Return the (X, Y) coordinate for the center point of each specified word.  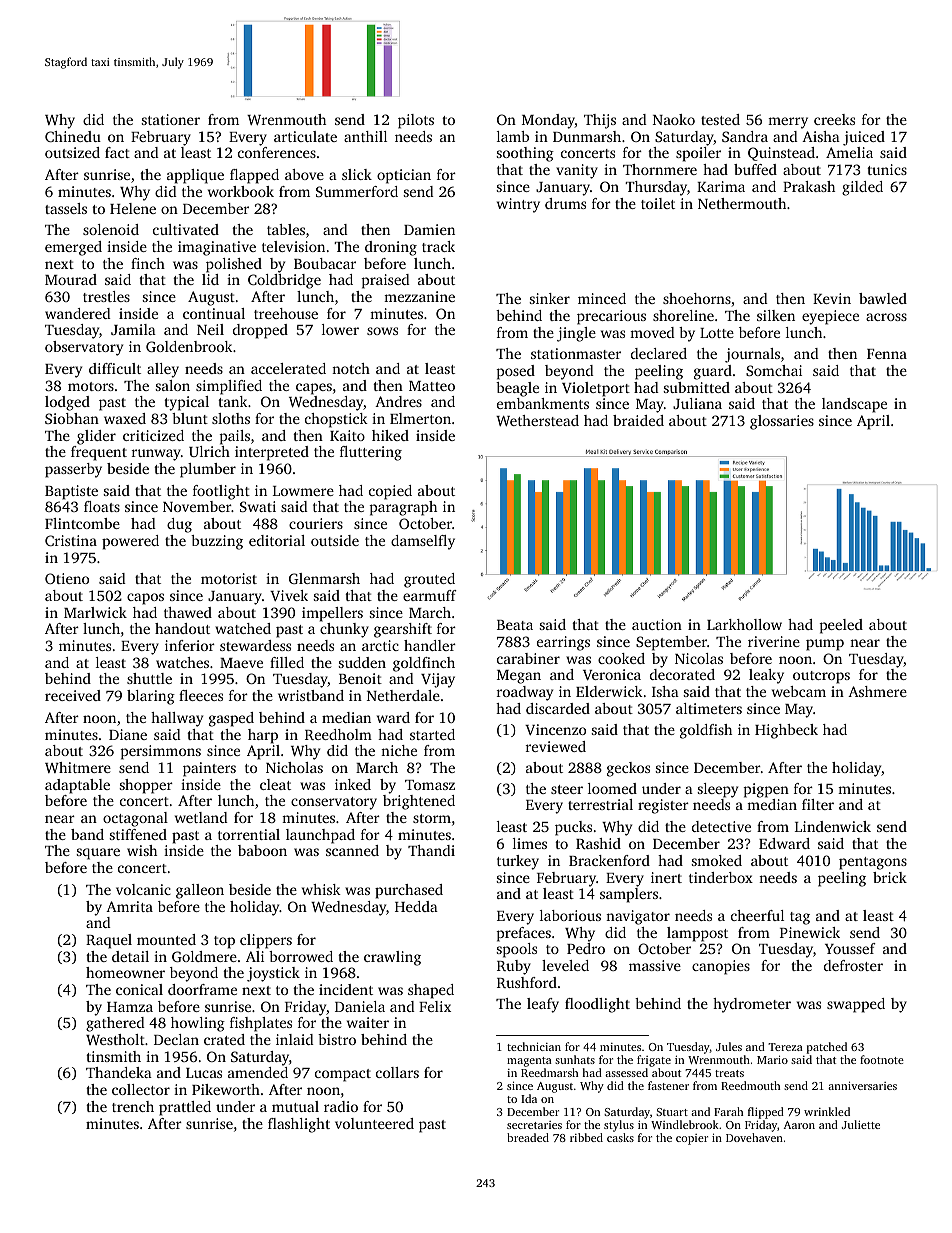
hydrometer (752, 1005)
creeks (834, 119)
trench (133, 1106)
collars (397, 1072)
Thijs (600, 121)
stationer (171, 119)
